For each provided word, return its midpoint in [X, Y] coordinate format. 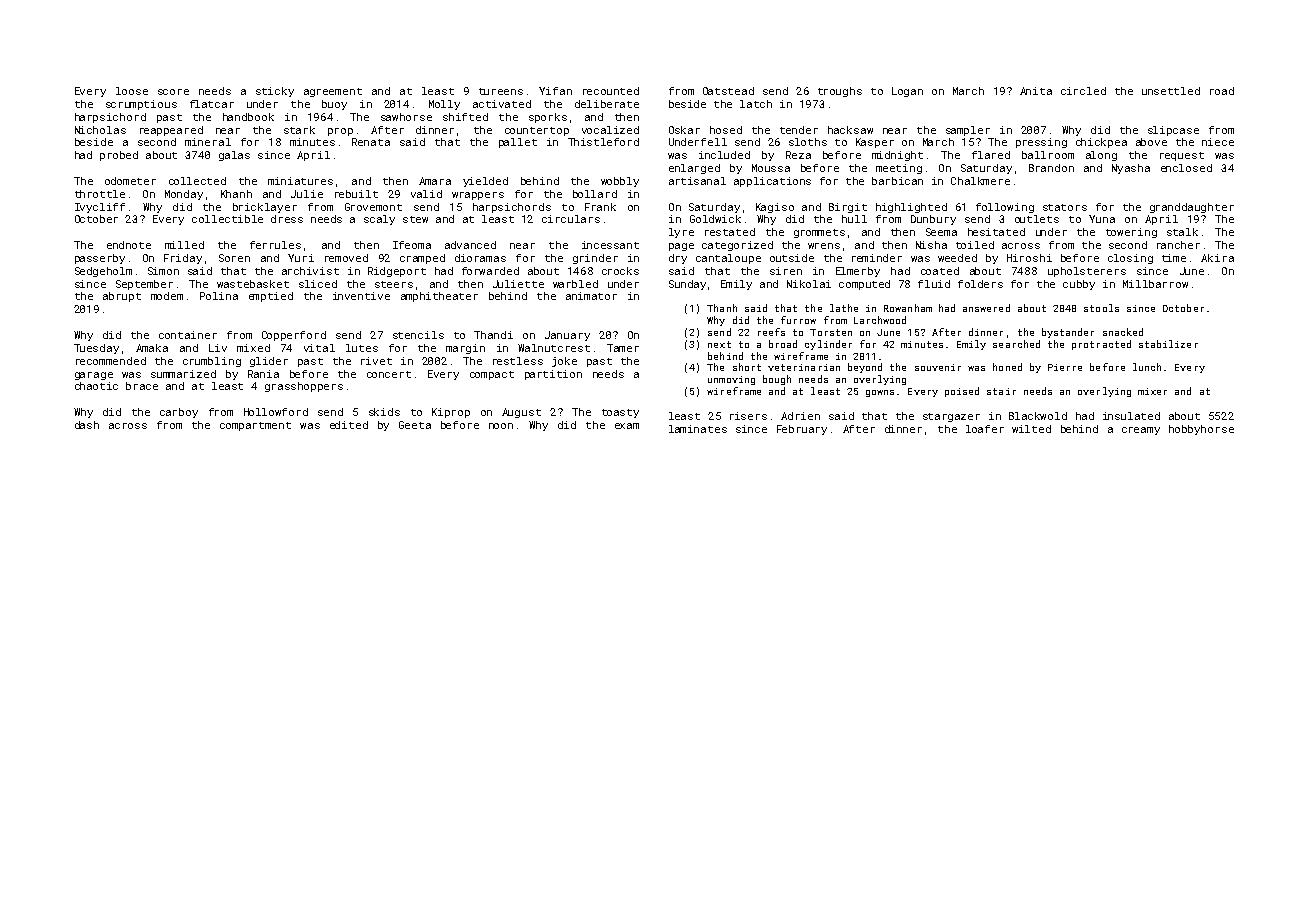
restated [730, 232]
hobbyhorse [1201, 430]
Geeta [415, 425]
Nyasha [1131, 169]
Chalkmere [980, 181]
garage [94, 376]
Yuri [301, 258]
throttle [100, 194]
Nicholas [100, 130]
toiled [975, 245]
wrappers [478, 196]
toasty [620, 413]
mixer [1152, 391]
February [802, 430]
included [724, 155]
